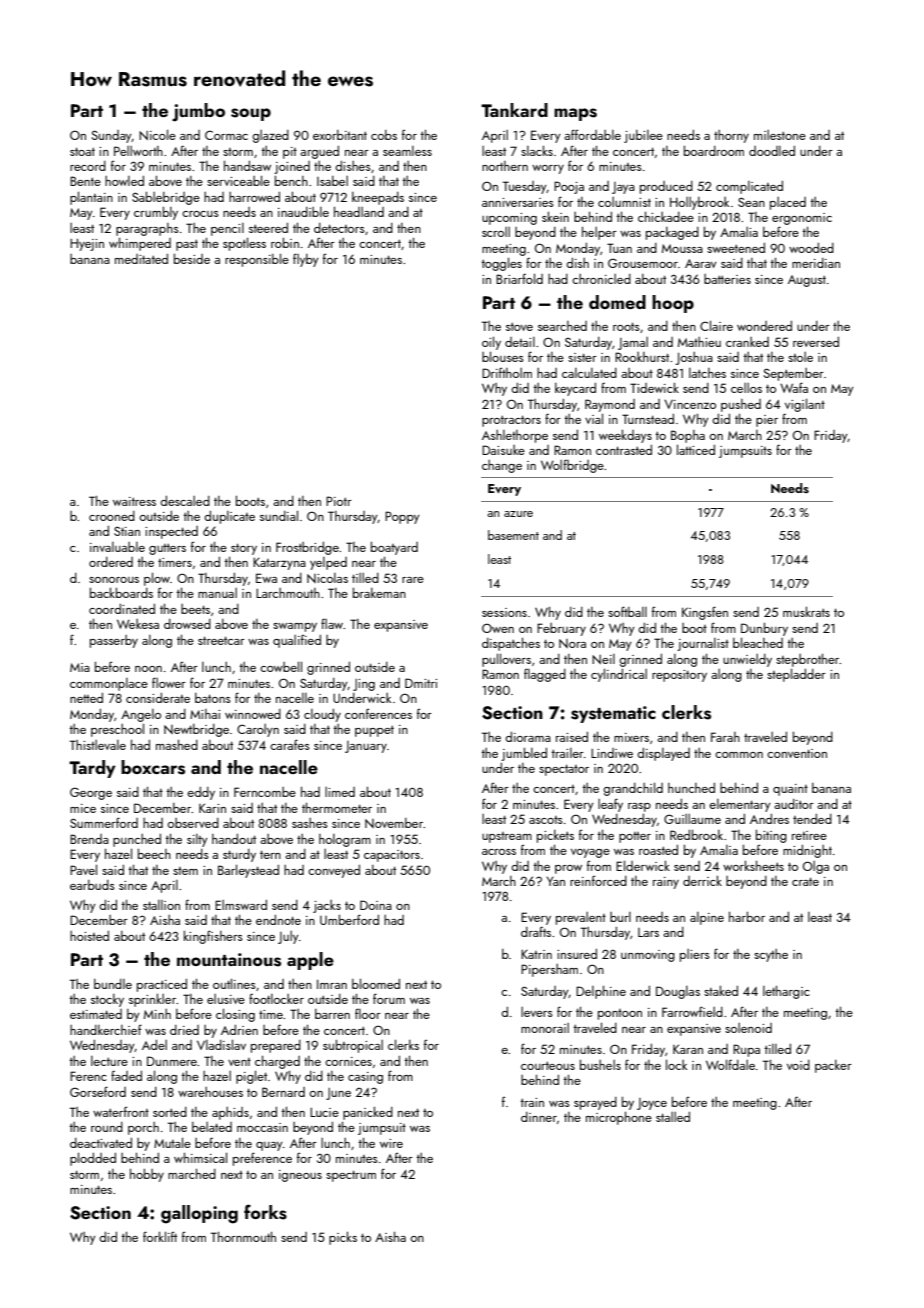  What do you see at coordinates (575, 114) in the document?
I see `maps` at bounding box center [575, 114].
